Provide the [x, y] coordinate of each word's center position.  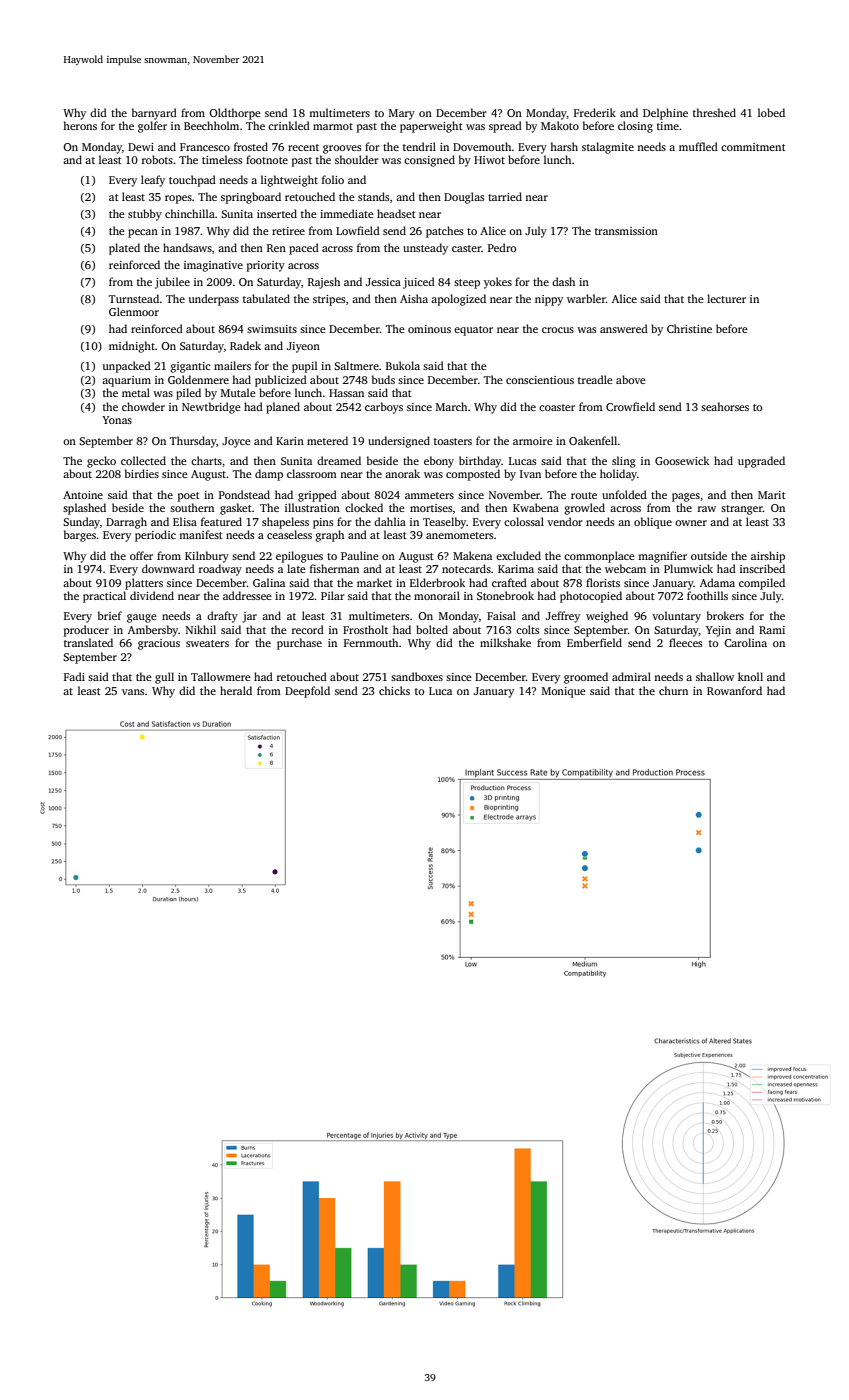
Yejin [718, 631]
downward [168, 568]
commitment [753, 147]
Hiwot [489, 160]
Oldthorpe [235, 114]
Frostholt [365, 629]
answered [624, 328]
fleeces [685, 642]
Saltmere [356, 365]
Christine [689, 328]
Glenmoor [134, 311]
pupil [305, 367]
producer [86, 631]
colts [527, 629]
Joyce [236, 442]
